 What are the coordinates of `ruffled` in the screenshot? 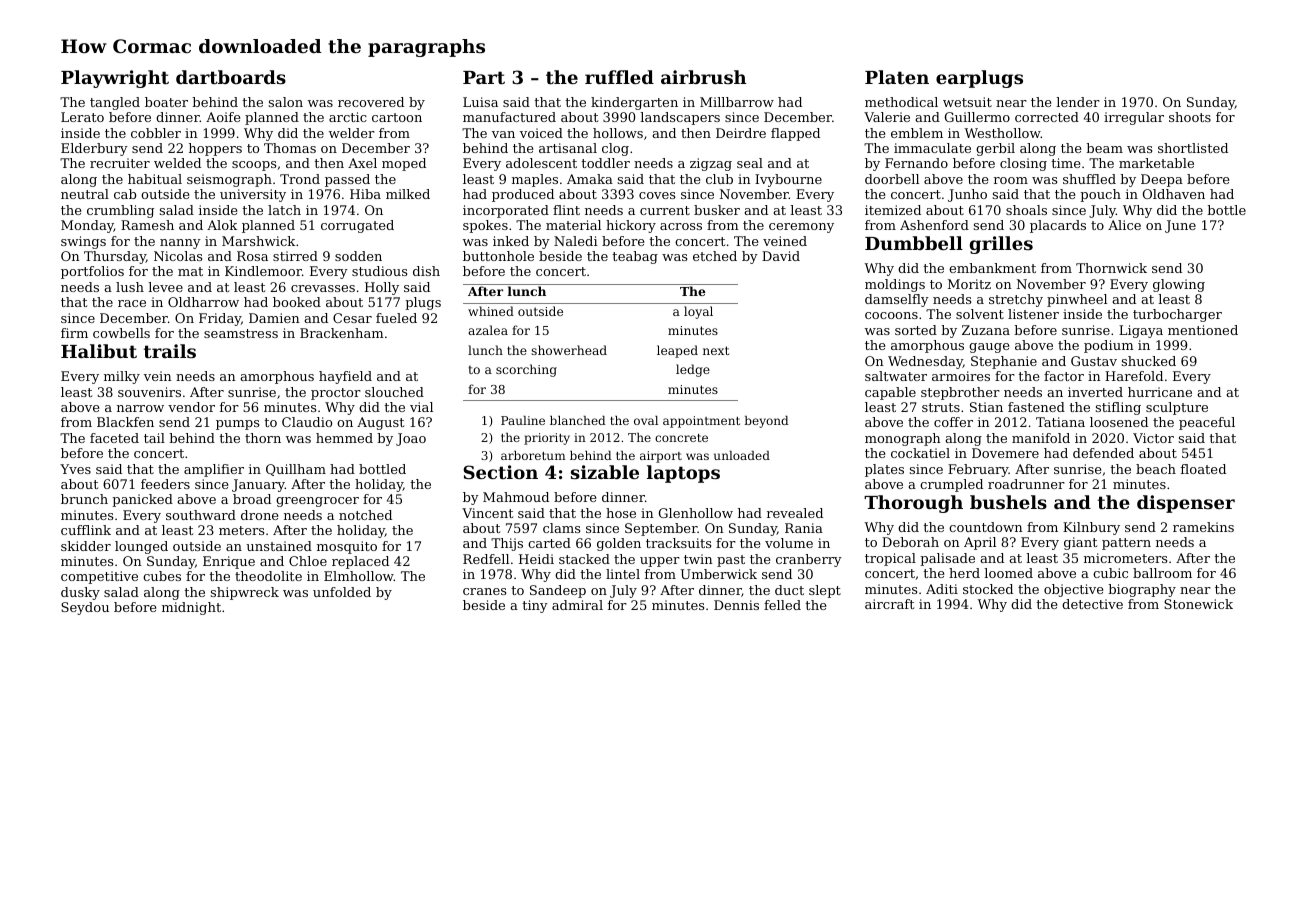 It's located at (619, 77).
